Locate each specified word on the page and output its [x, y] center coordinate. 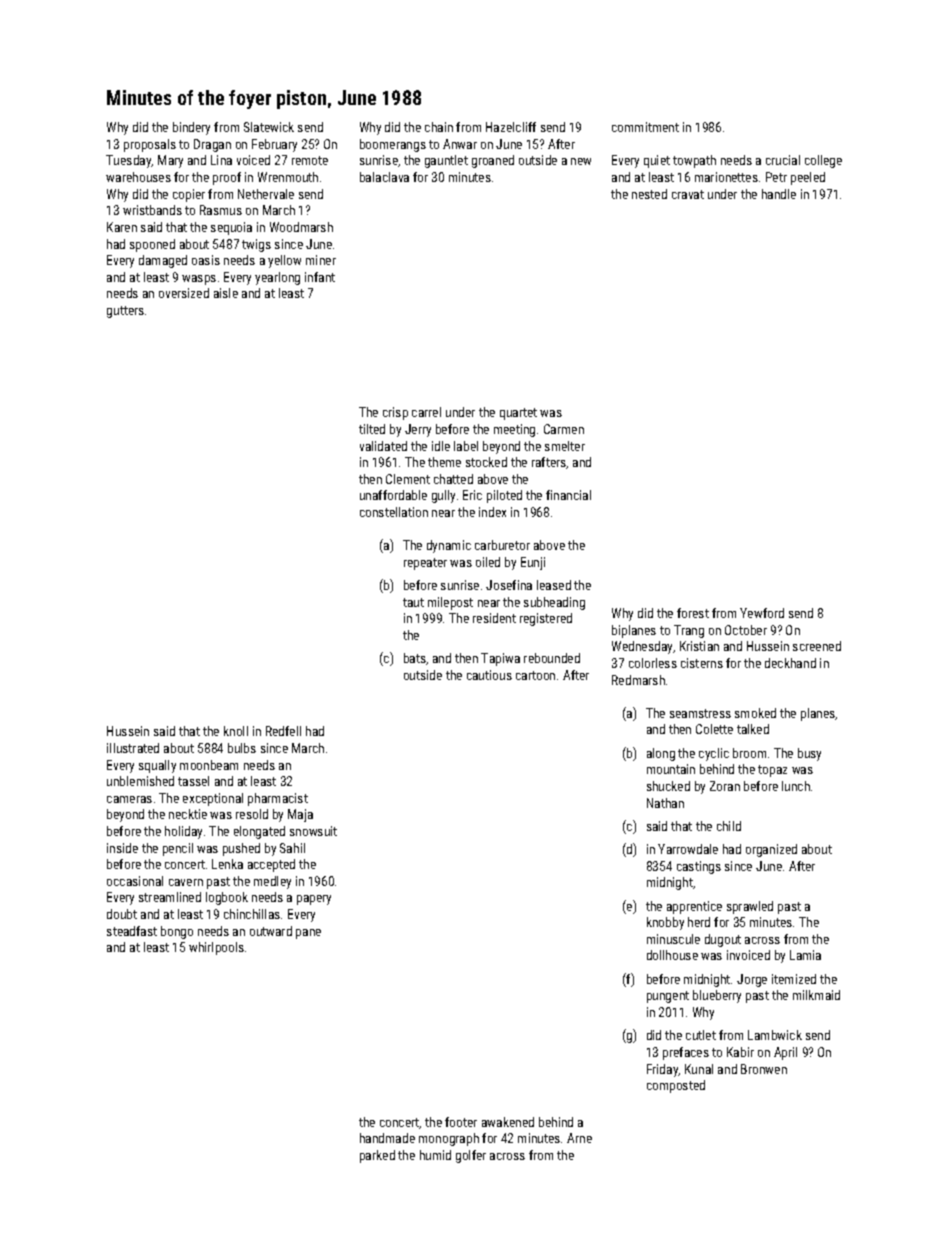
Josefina [509, 585]
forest [693, 613]
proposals [150, 145]
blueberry [717, 996]
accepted [271, 865]
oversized [184, 293]
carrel [426, 412]
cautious [489, 675]
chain [439, 127]
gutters [125, 312]
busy [809, 754]
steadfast [132, 931]
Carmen [564, 429]
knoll [236, 731]
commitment [645, 127]
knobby [665, 923]
